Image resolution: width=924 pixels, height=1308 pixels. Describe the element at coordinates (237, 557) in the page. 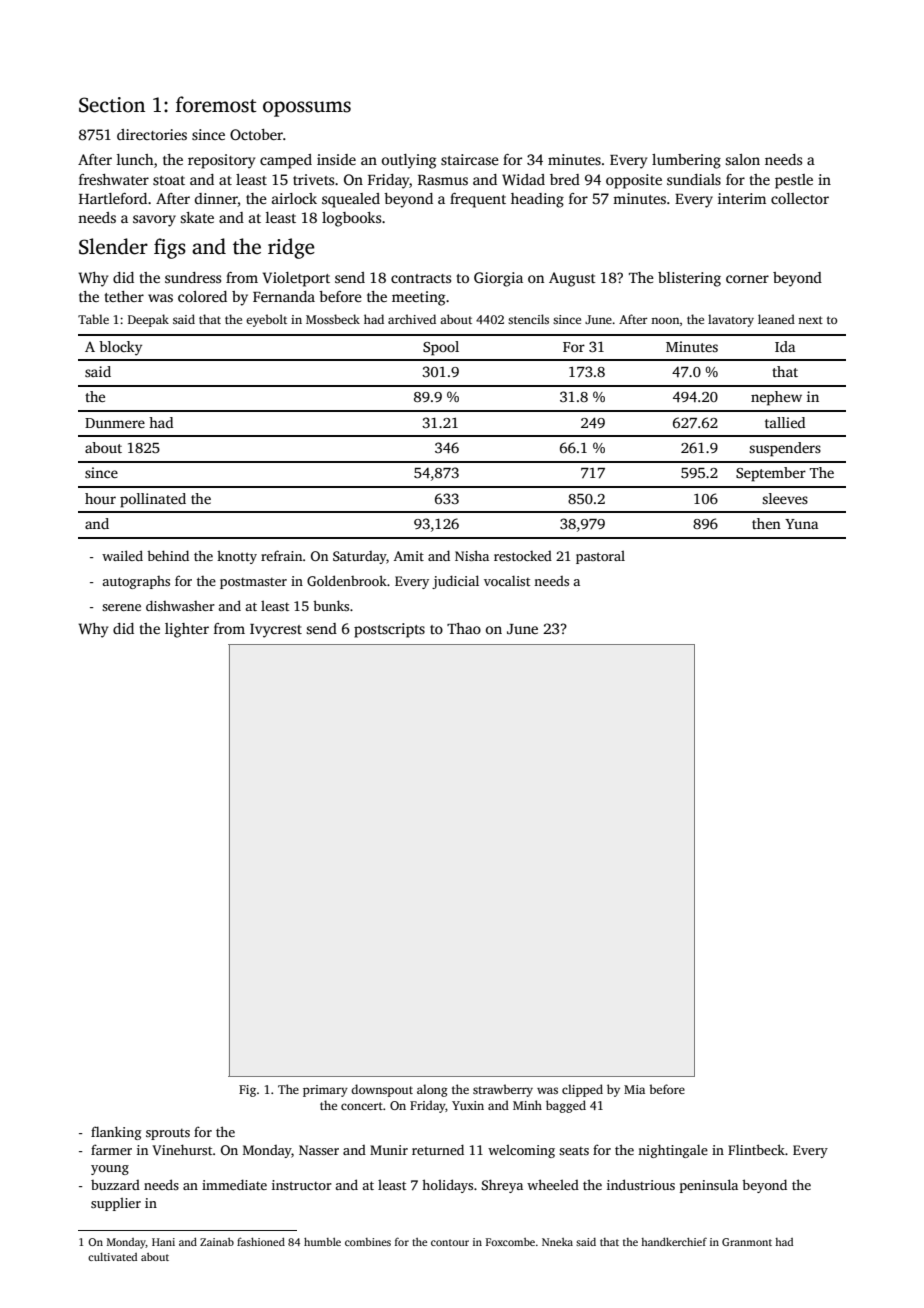

I see `knotty` at that location.
